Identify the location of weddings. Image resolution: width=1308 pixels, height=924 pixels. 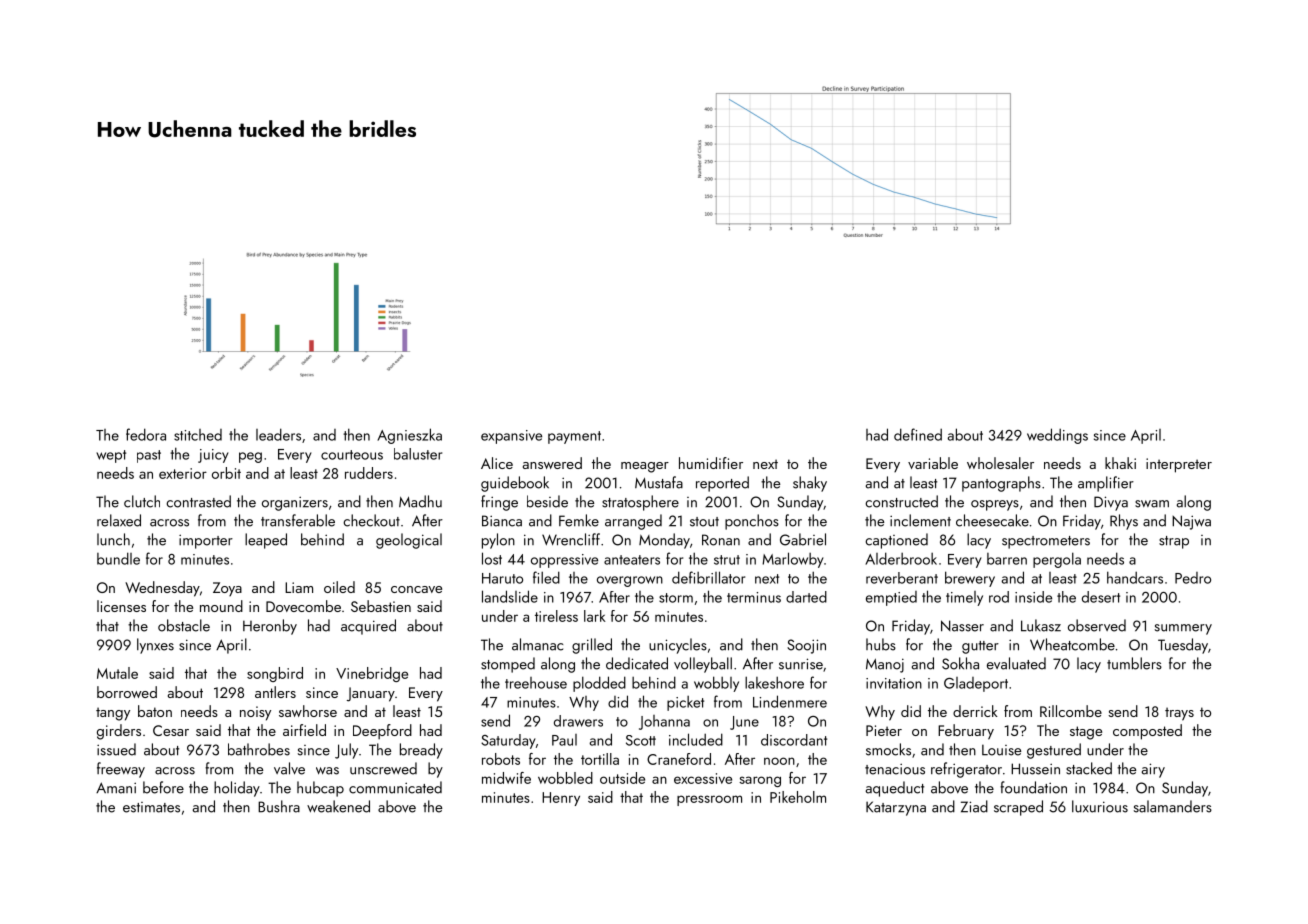
(1057, 436).
